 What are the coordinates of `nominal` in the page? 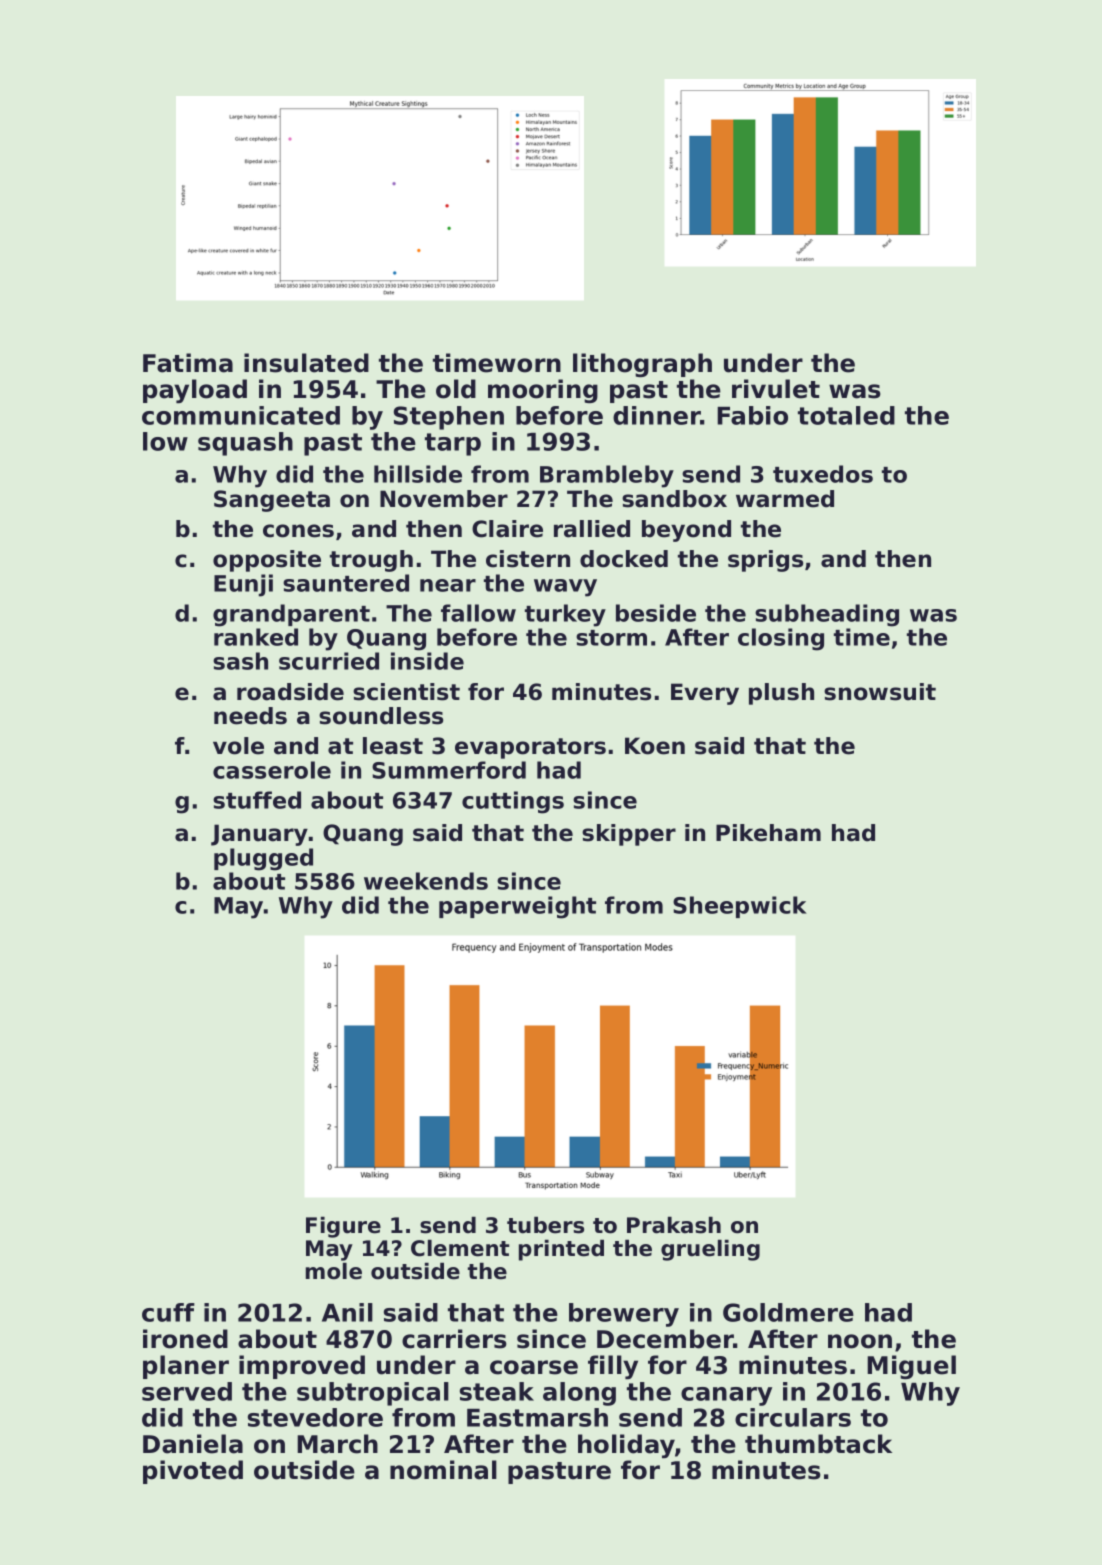 It's located at (443, 1470).
